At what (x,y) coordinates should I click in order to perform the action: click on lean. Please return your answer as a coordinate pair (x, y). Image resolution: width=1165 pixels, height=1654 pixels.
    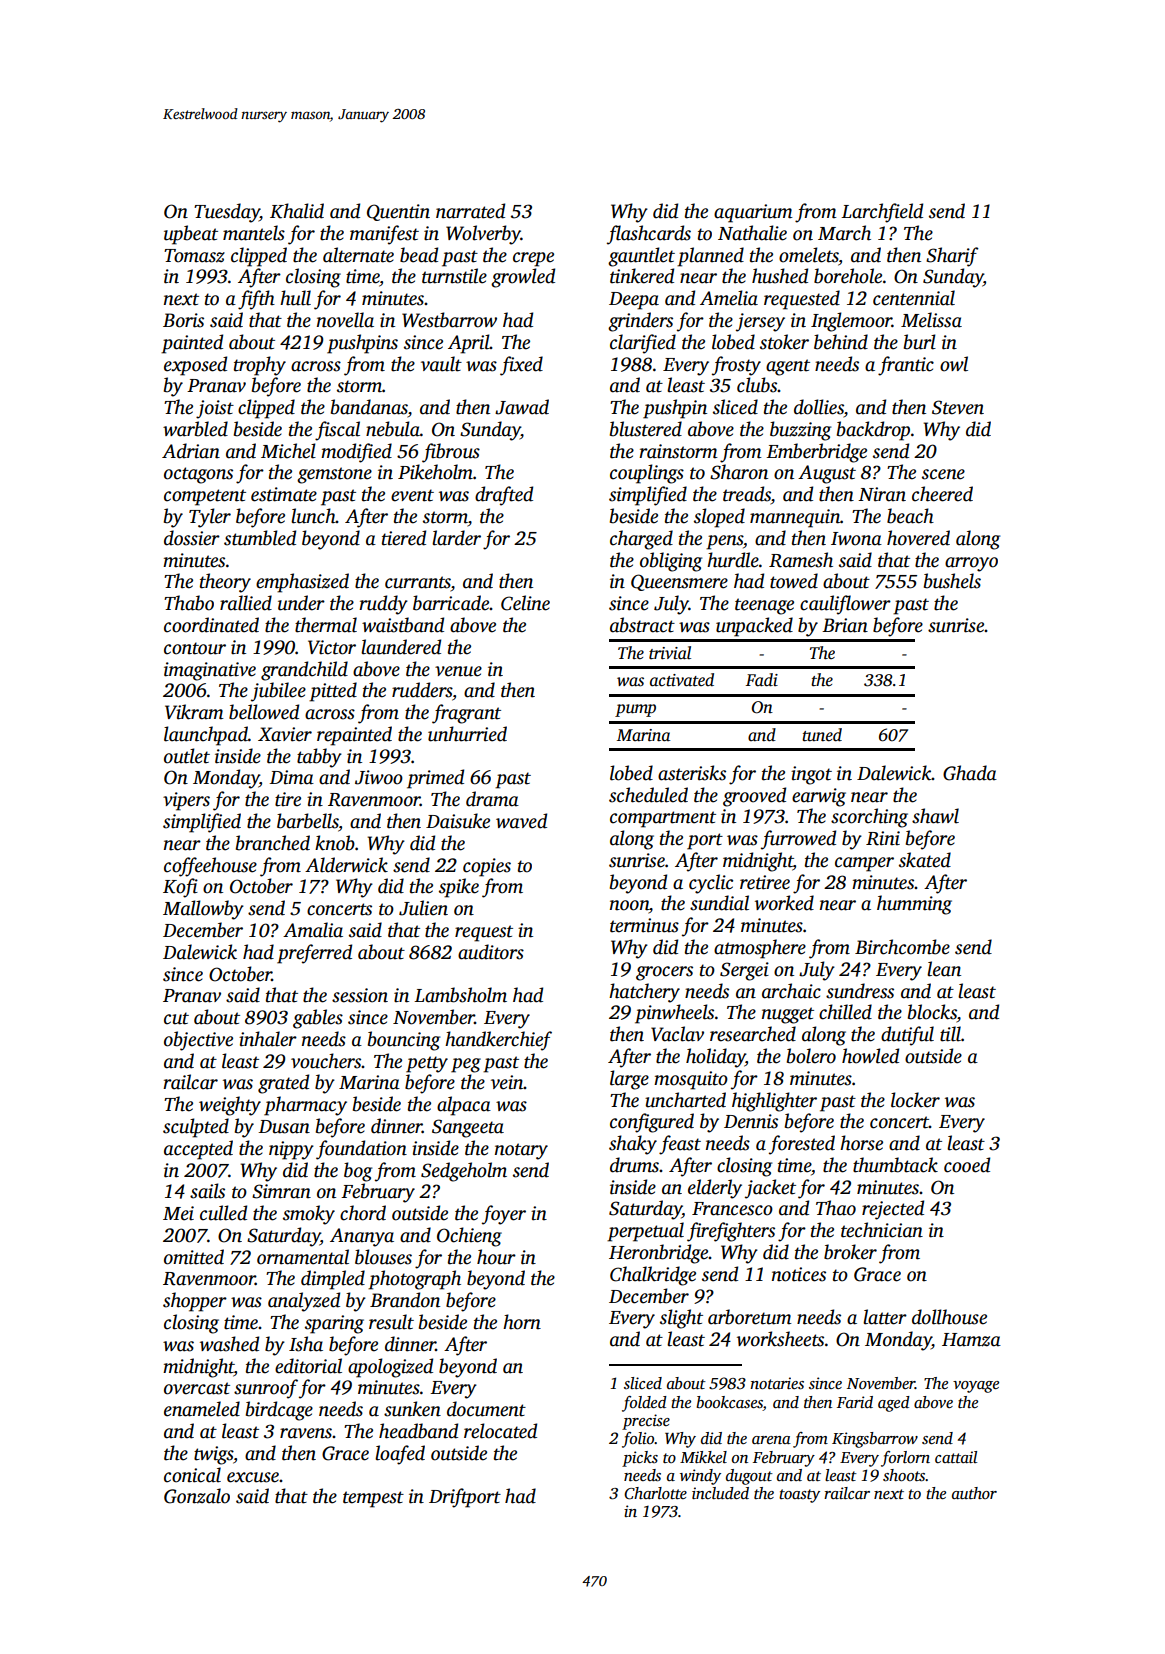
    Looking at the image, I should click on (944, 969).
